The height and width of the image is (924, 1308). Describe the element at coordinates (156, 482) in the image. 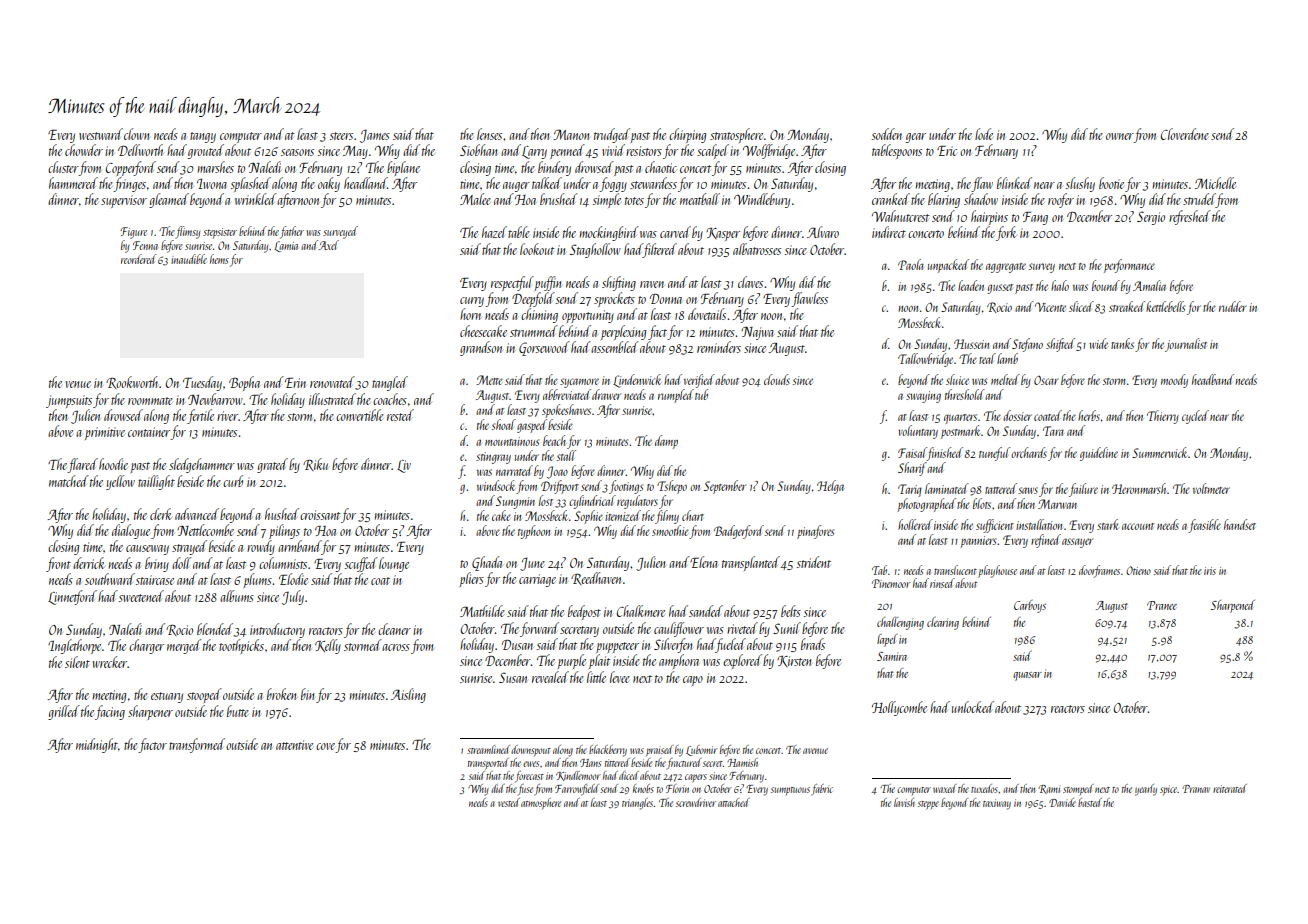

I see `taillight` at that location.
